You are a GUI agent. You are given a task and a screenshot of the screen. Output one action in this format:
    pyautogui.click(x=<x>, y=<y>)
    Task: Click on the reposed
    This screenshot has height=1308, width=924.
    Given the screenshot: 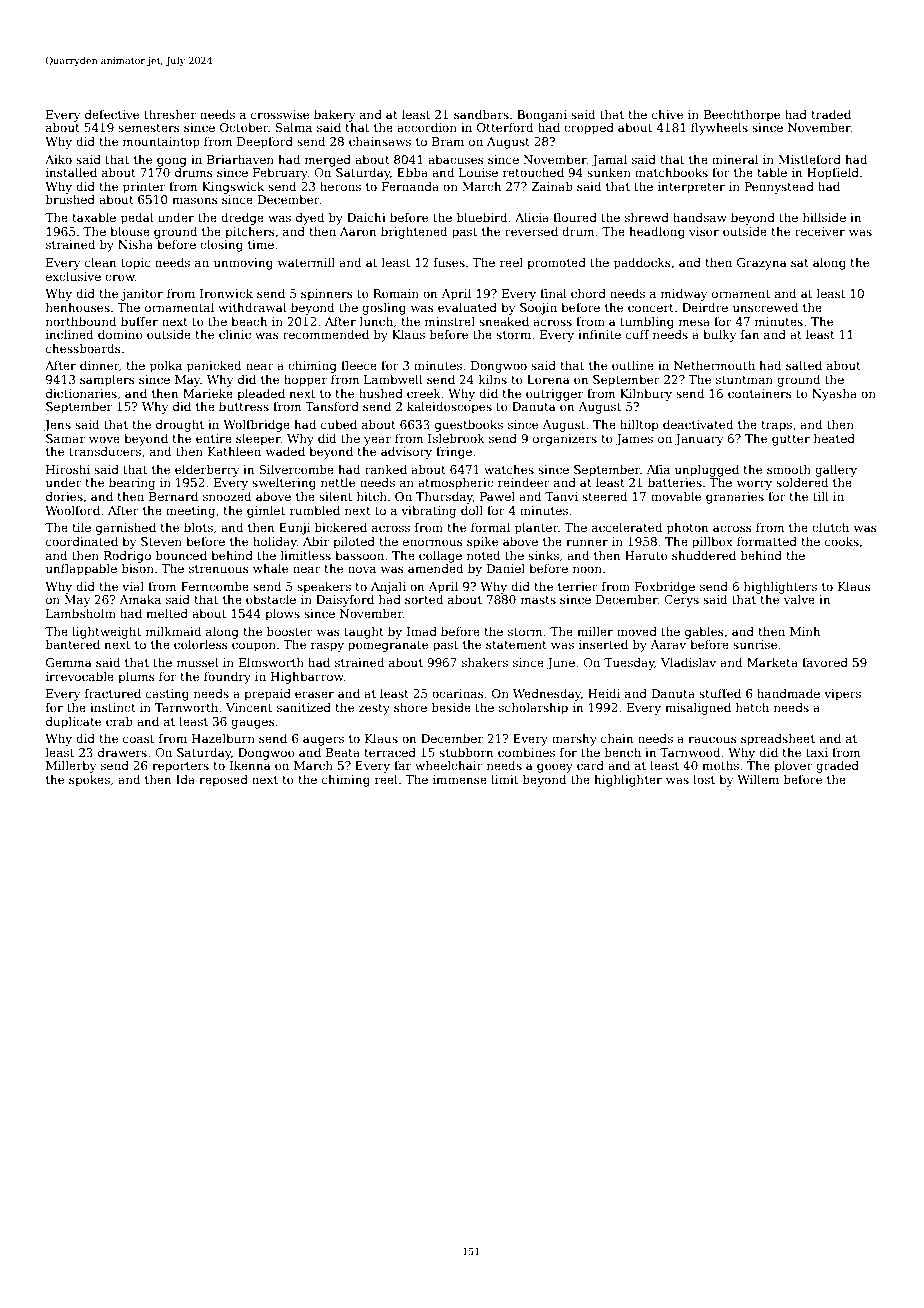 What is the action you would take?
    pyautogui.click(x=223, y=781)
